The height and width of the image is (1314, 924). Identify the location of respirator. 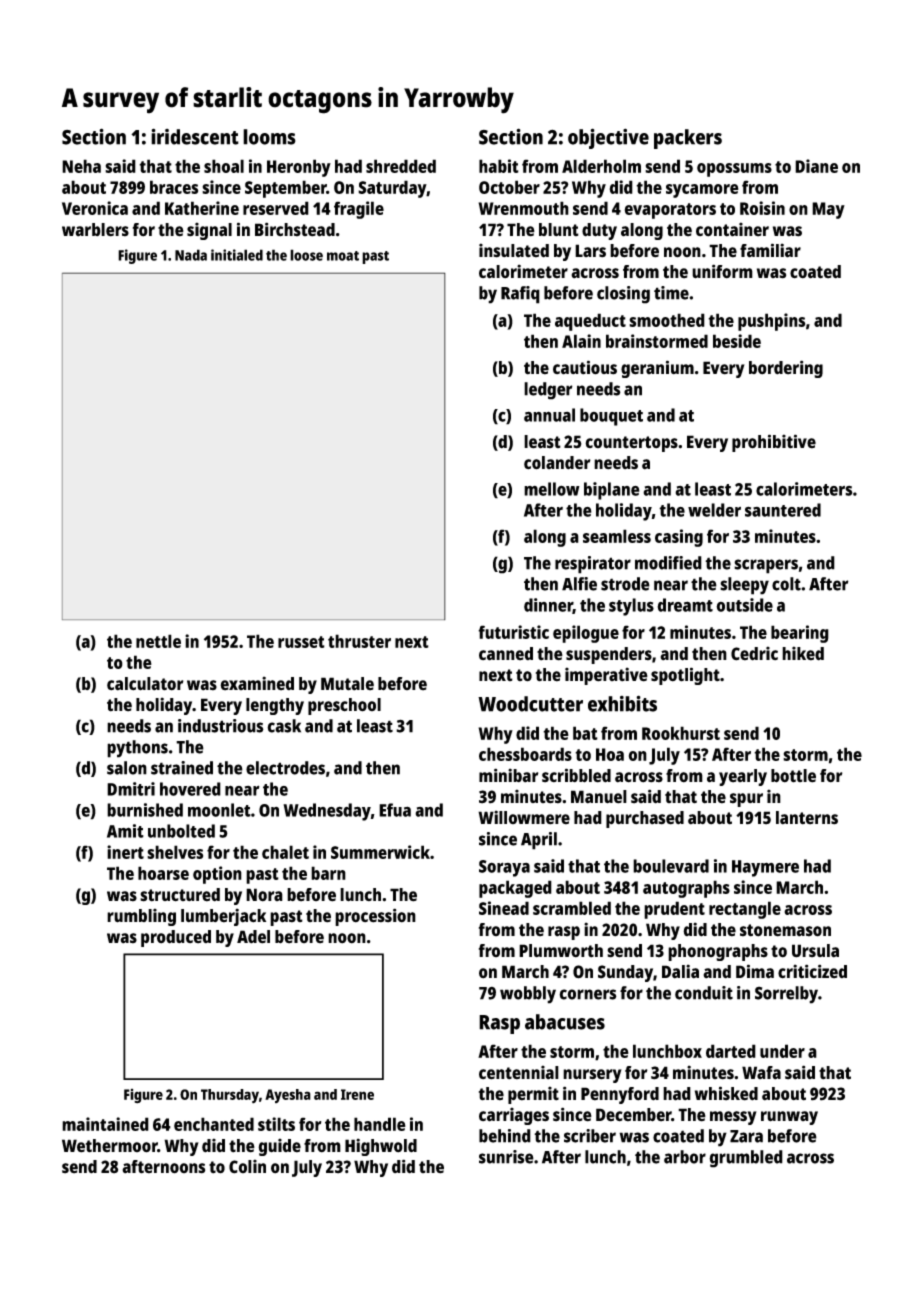
(593, 565).
